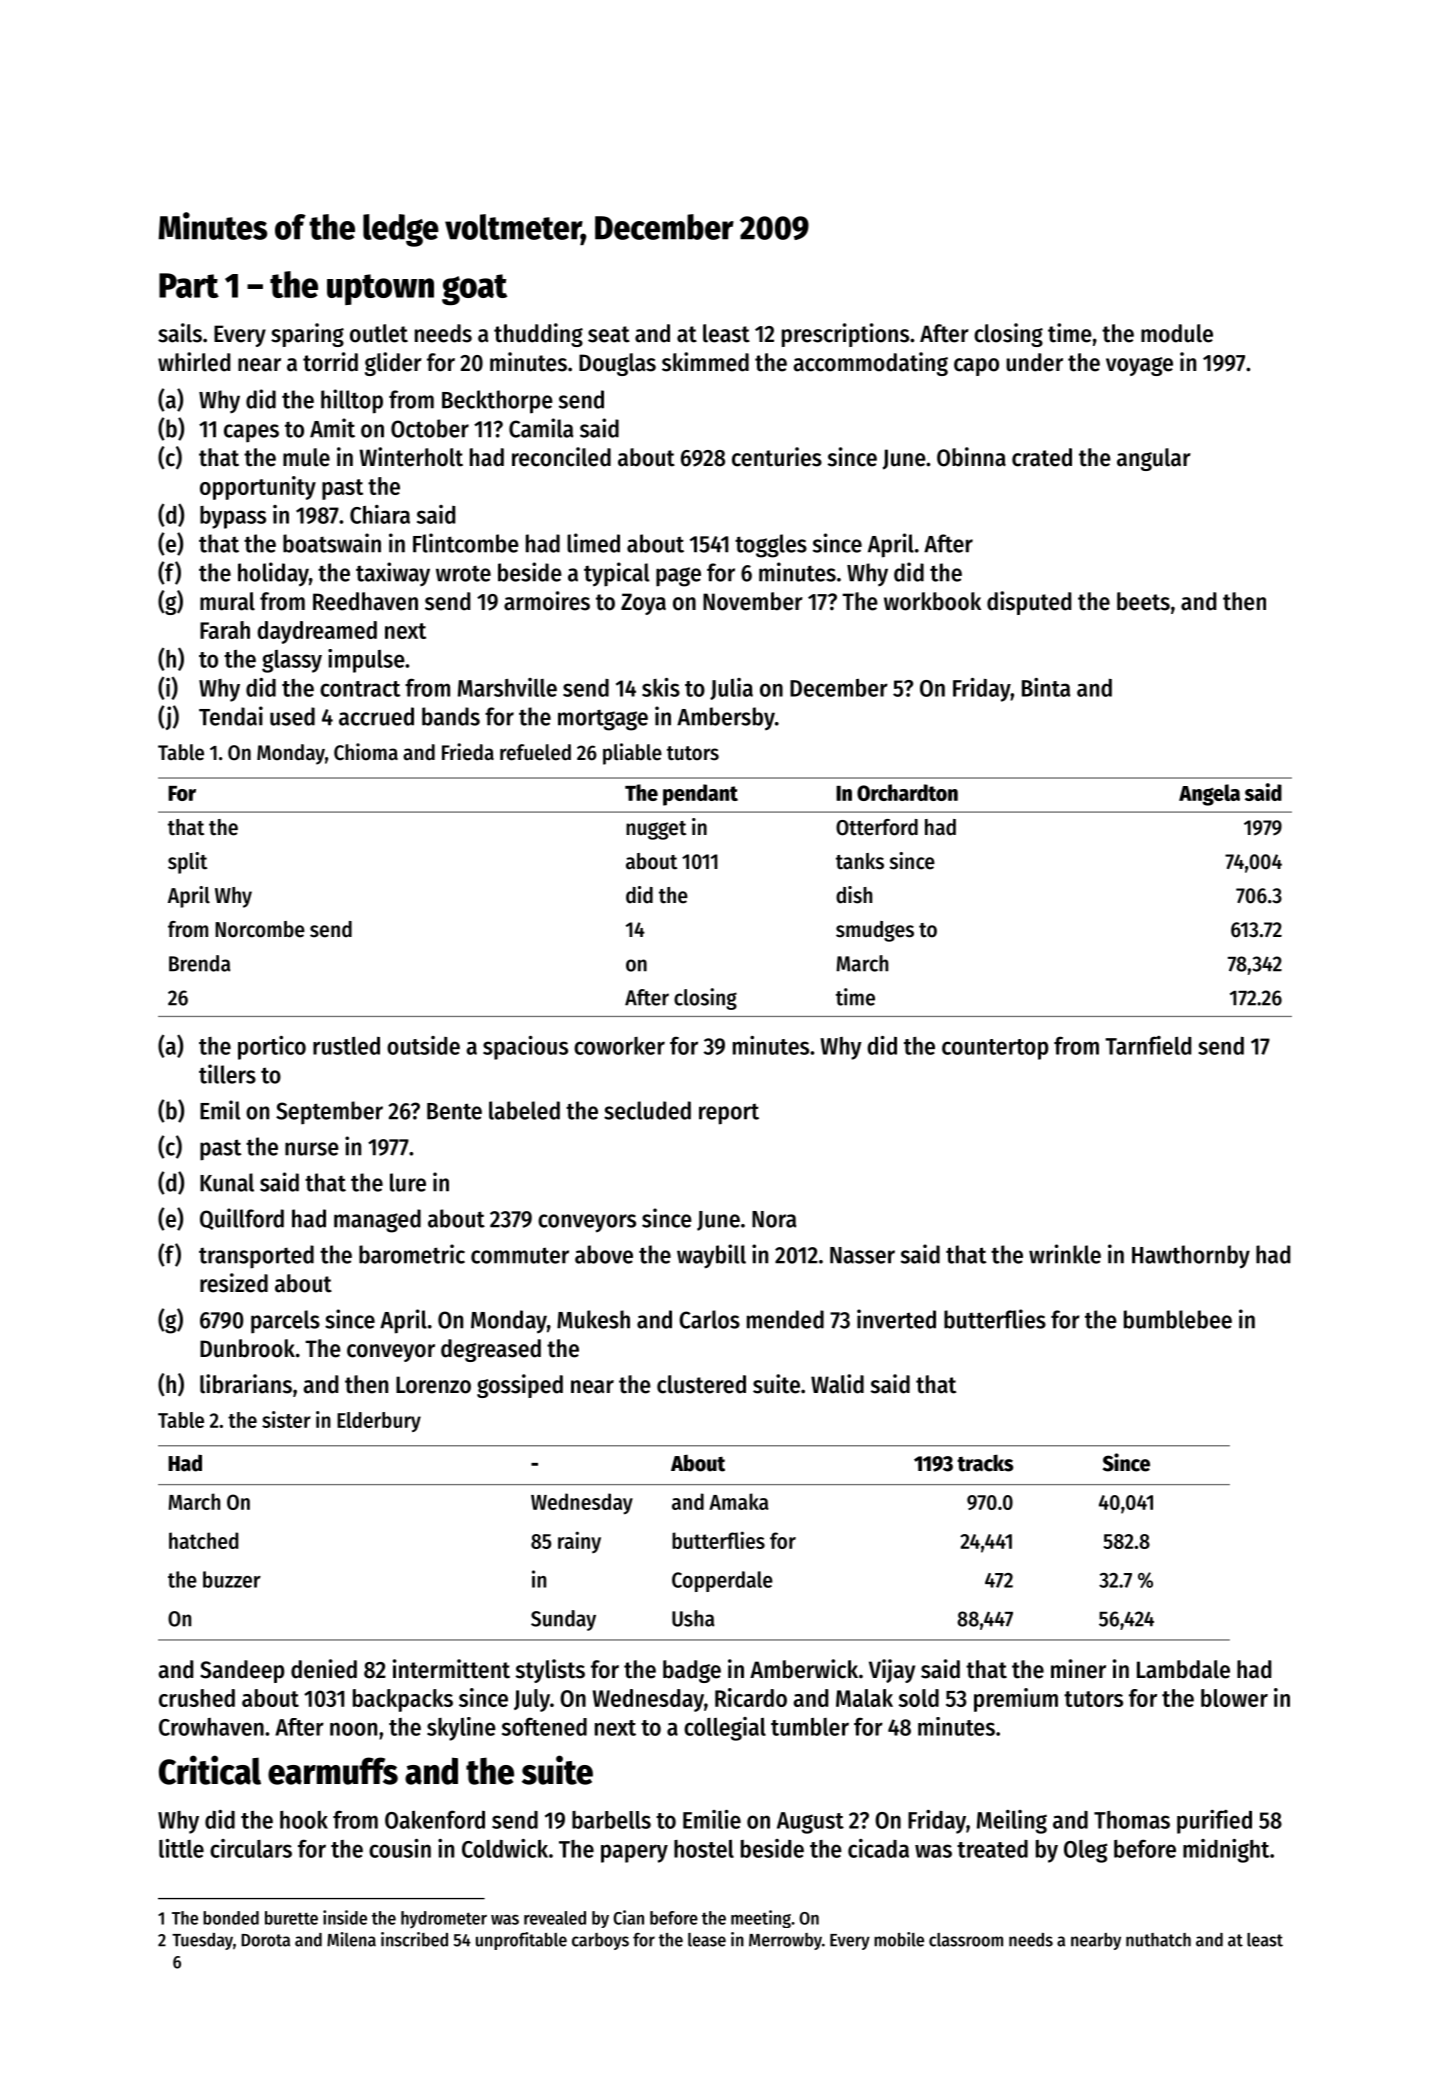 This image has height=2100, width=1450. What do you see at coordinates (329, 1112) in the image?
I see `September` at bounding box center [329, 1112].
